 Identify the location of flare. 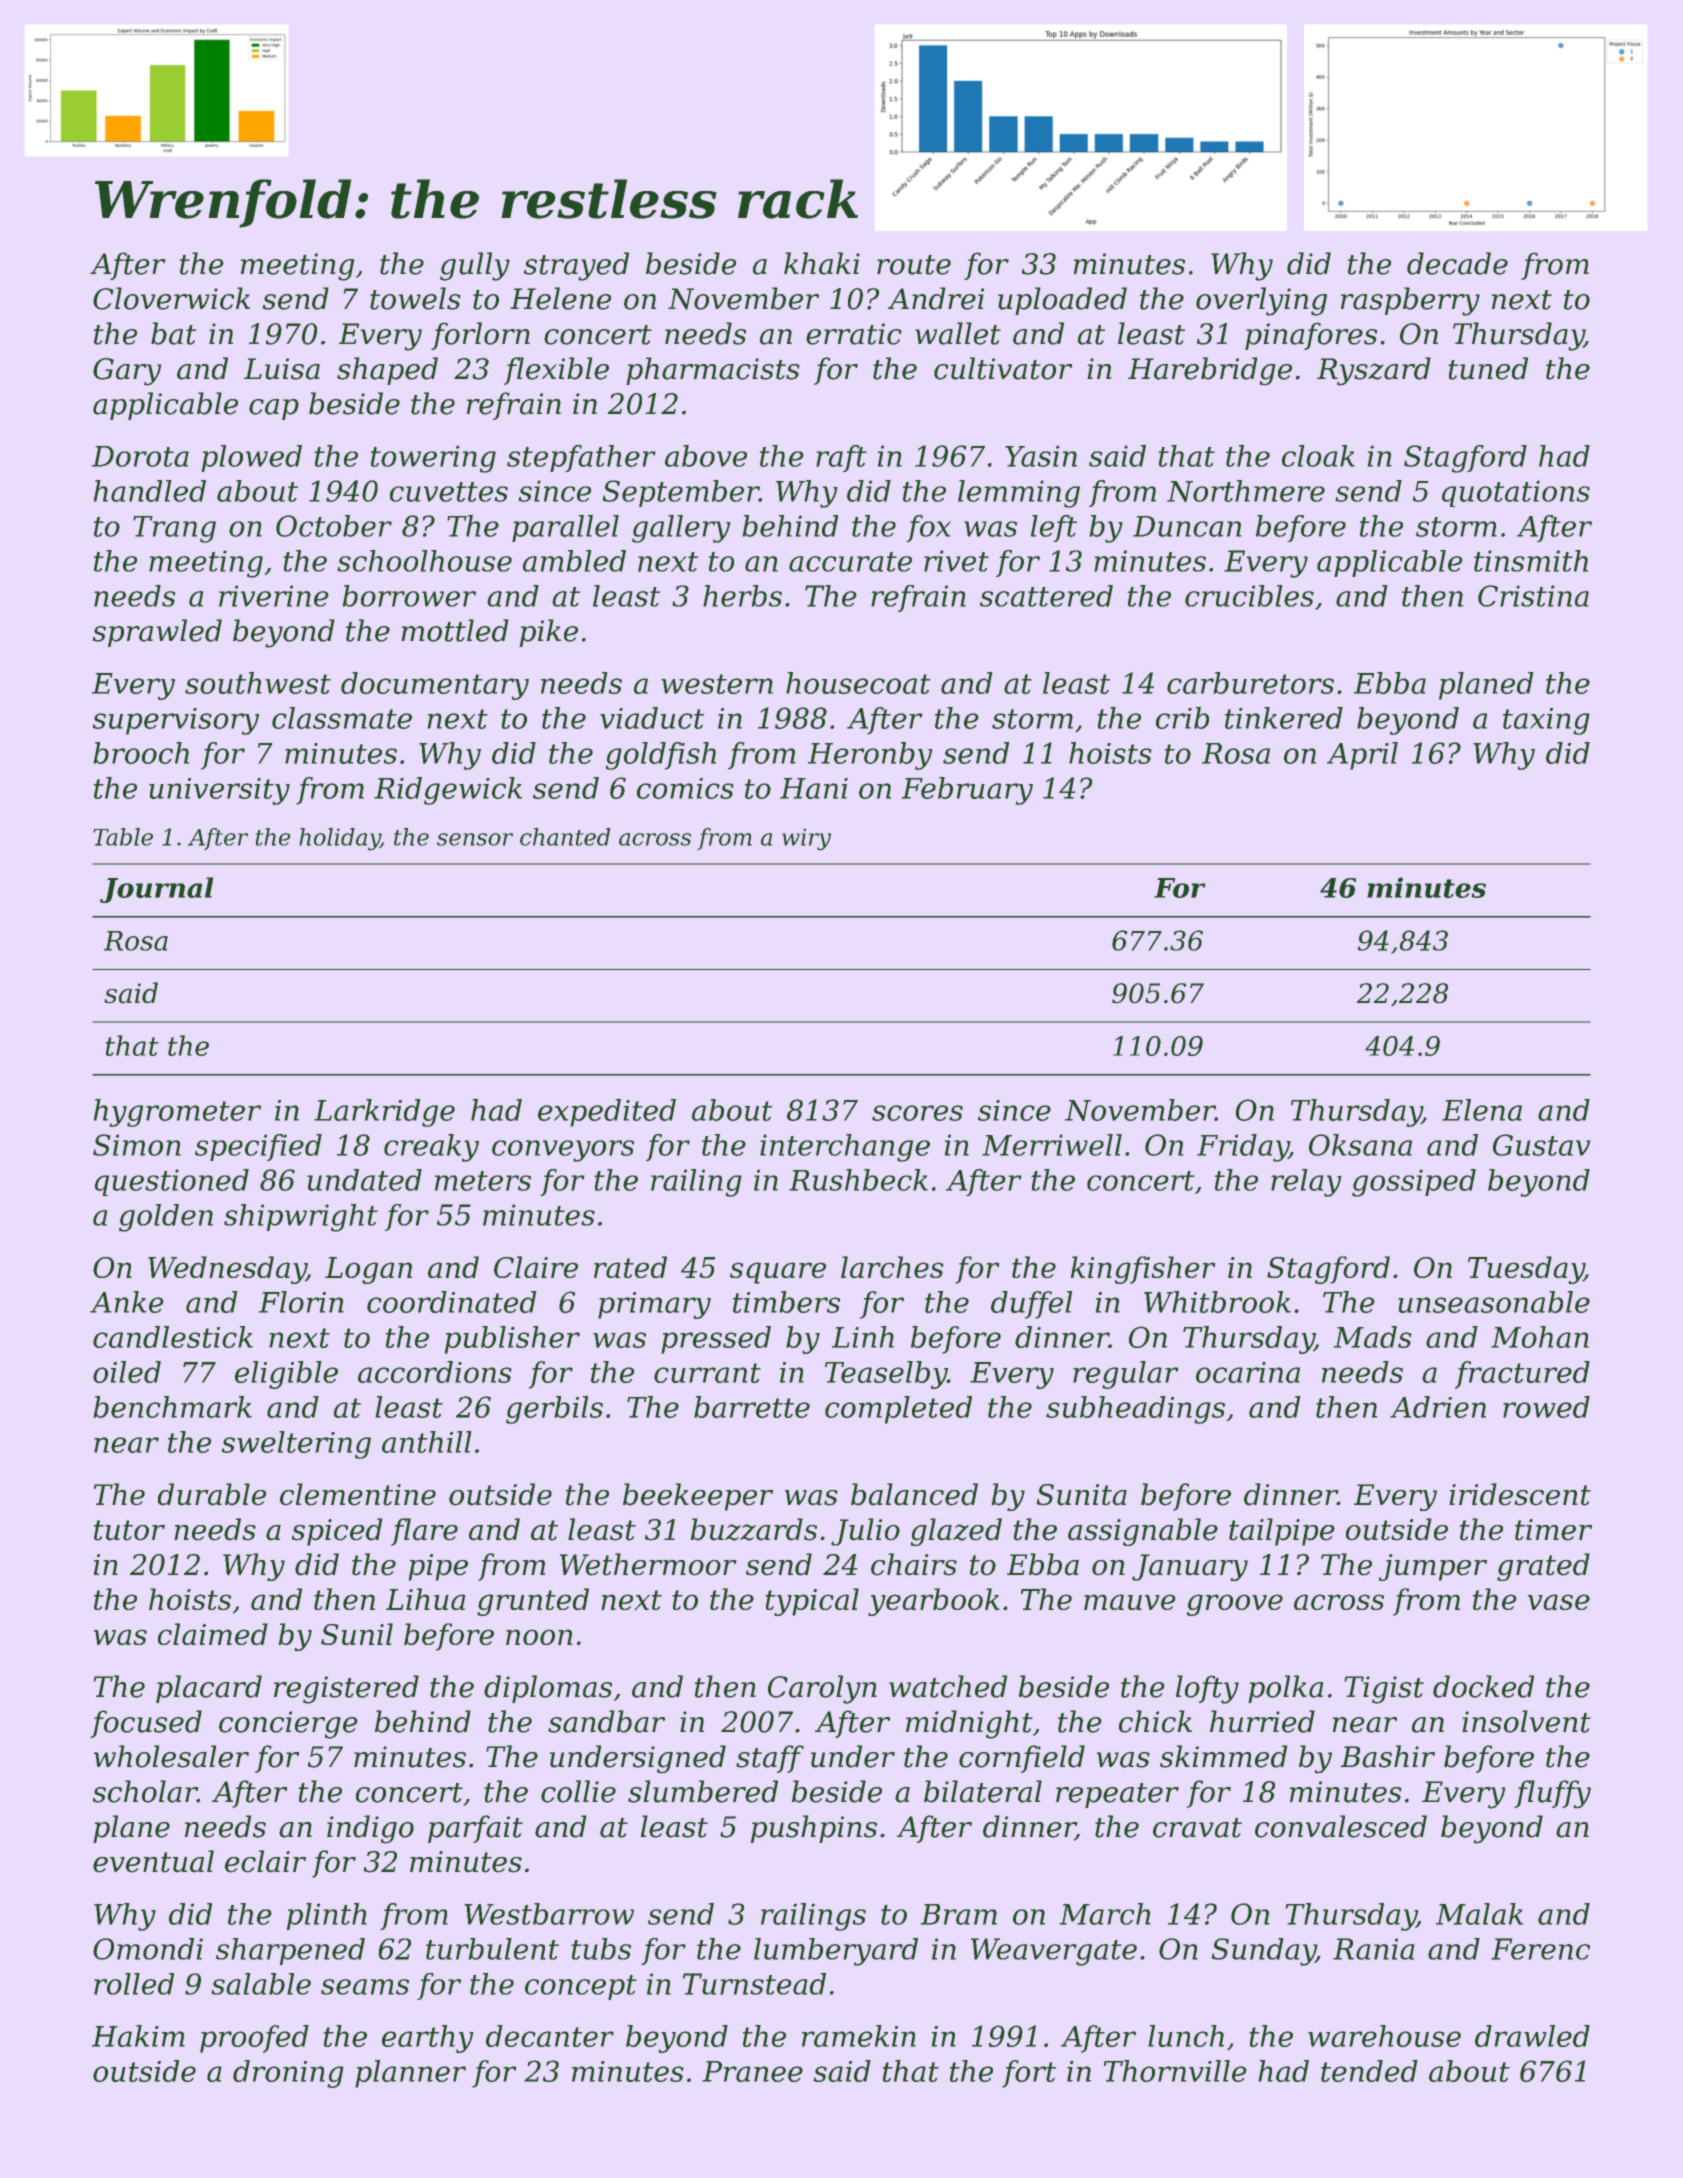
(424, 1532).
